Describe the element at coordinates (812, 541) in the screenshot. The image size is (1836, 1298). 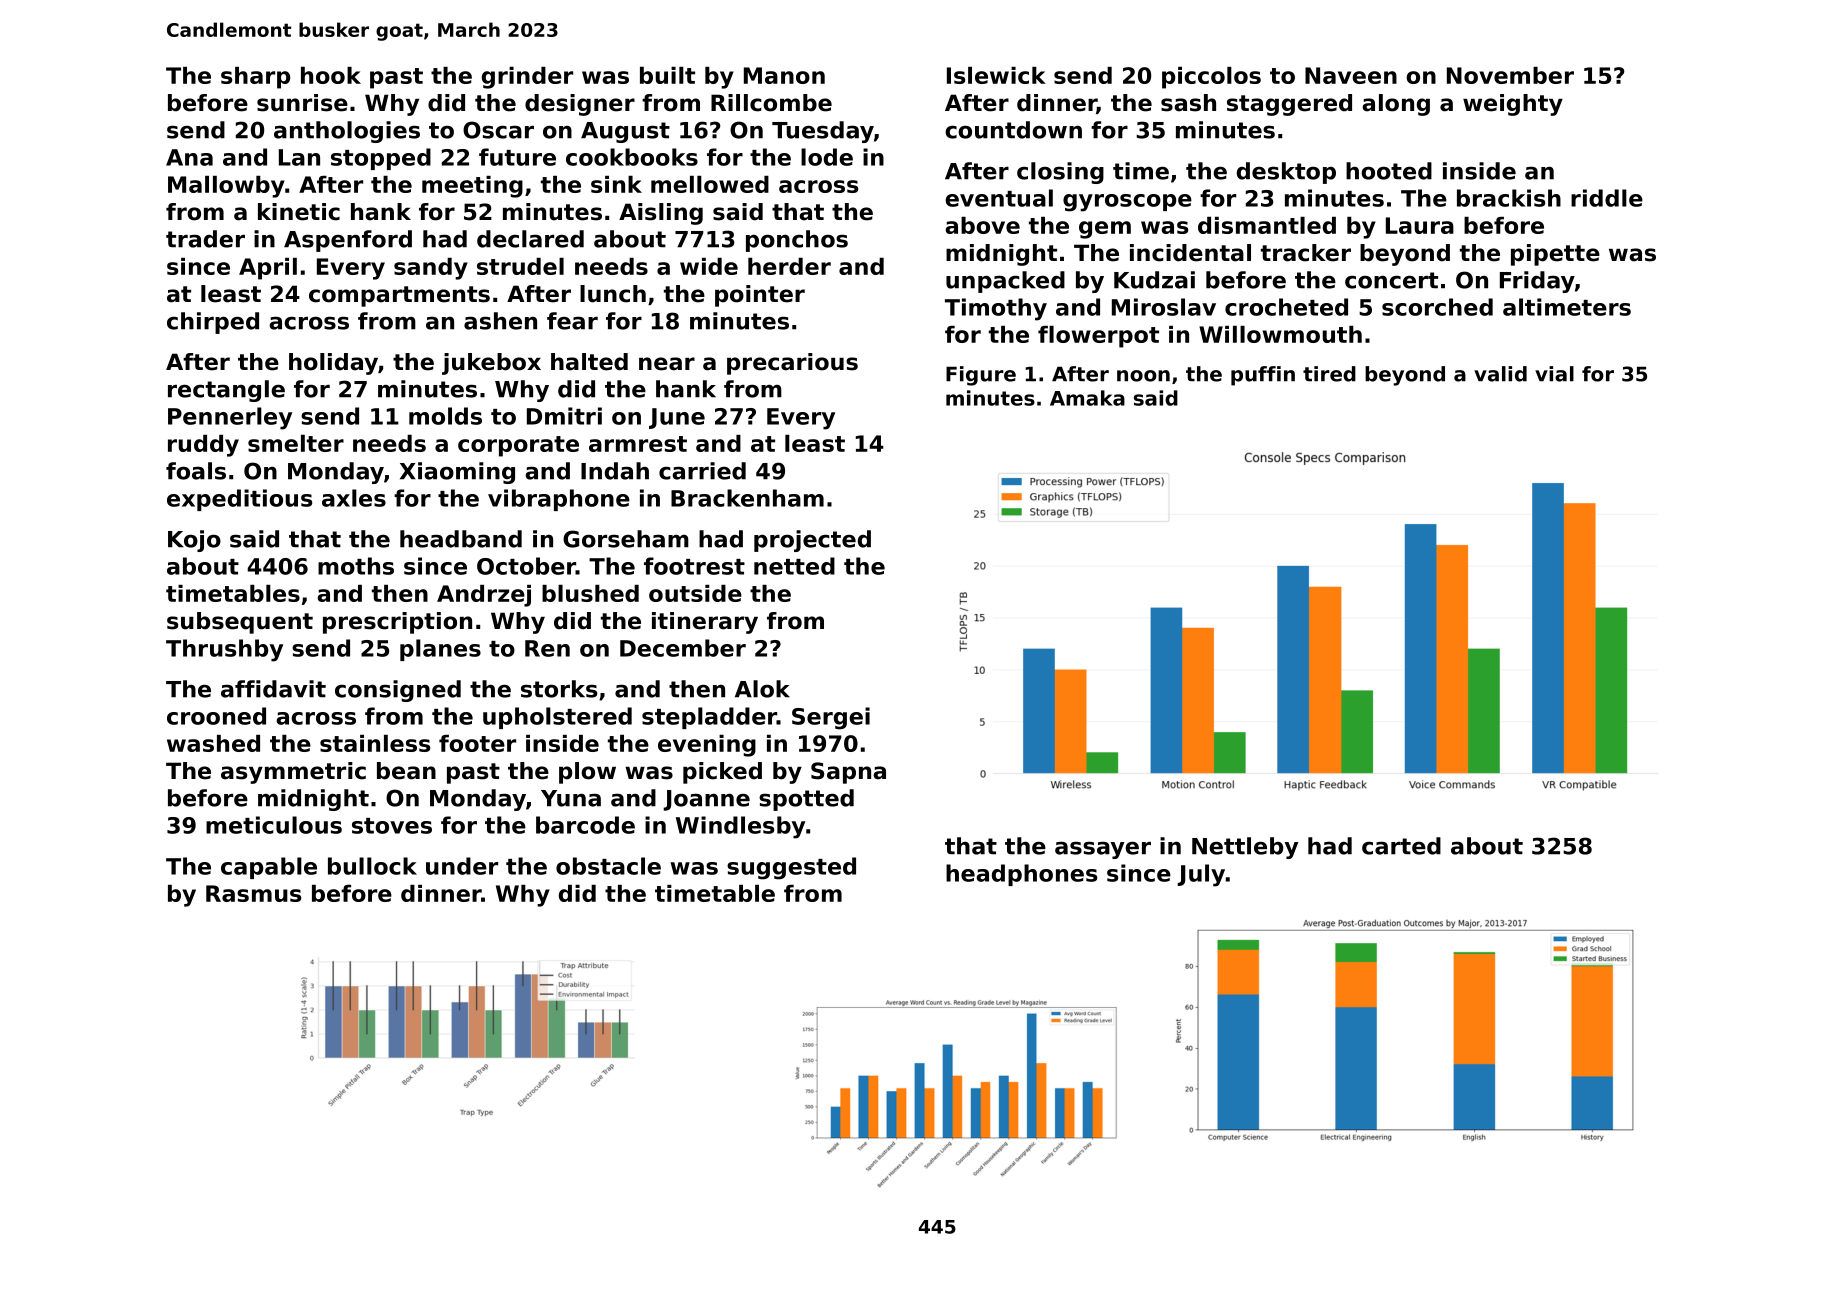
I see `projected` at that location.
